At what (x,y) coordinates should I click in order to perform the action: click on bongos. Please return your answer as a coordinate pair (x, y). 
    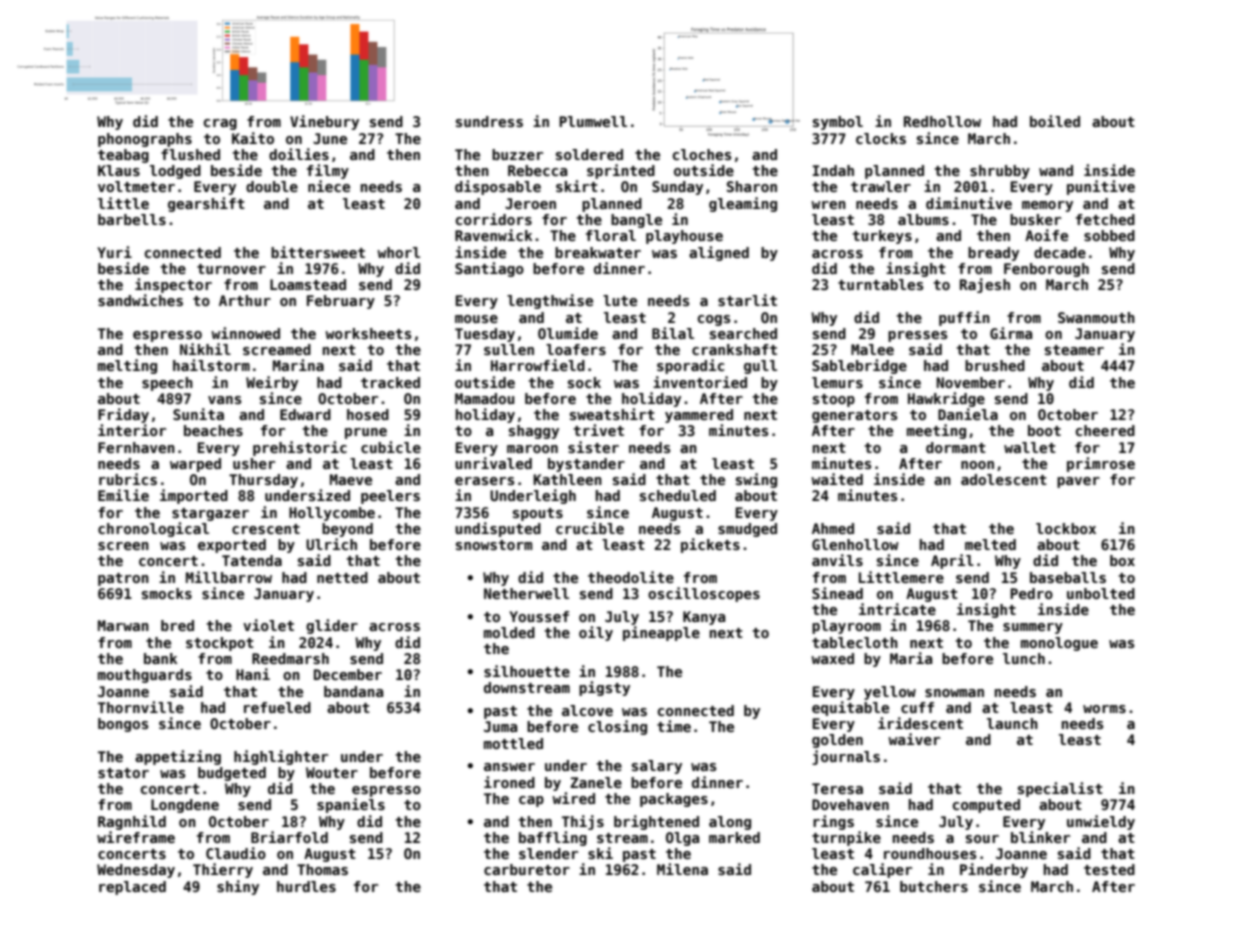
    Looking at the image, I should click on (123, 725).
